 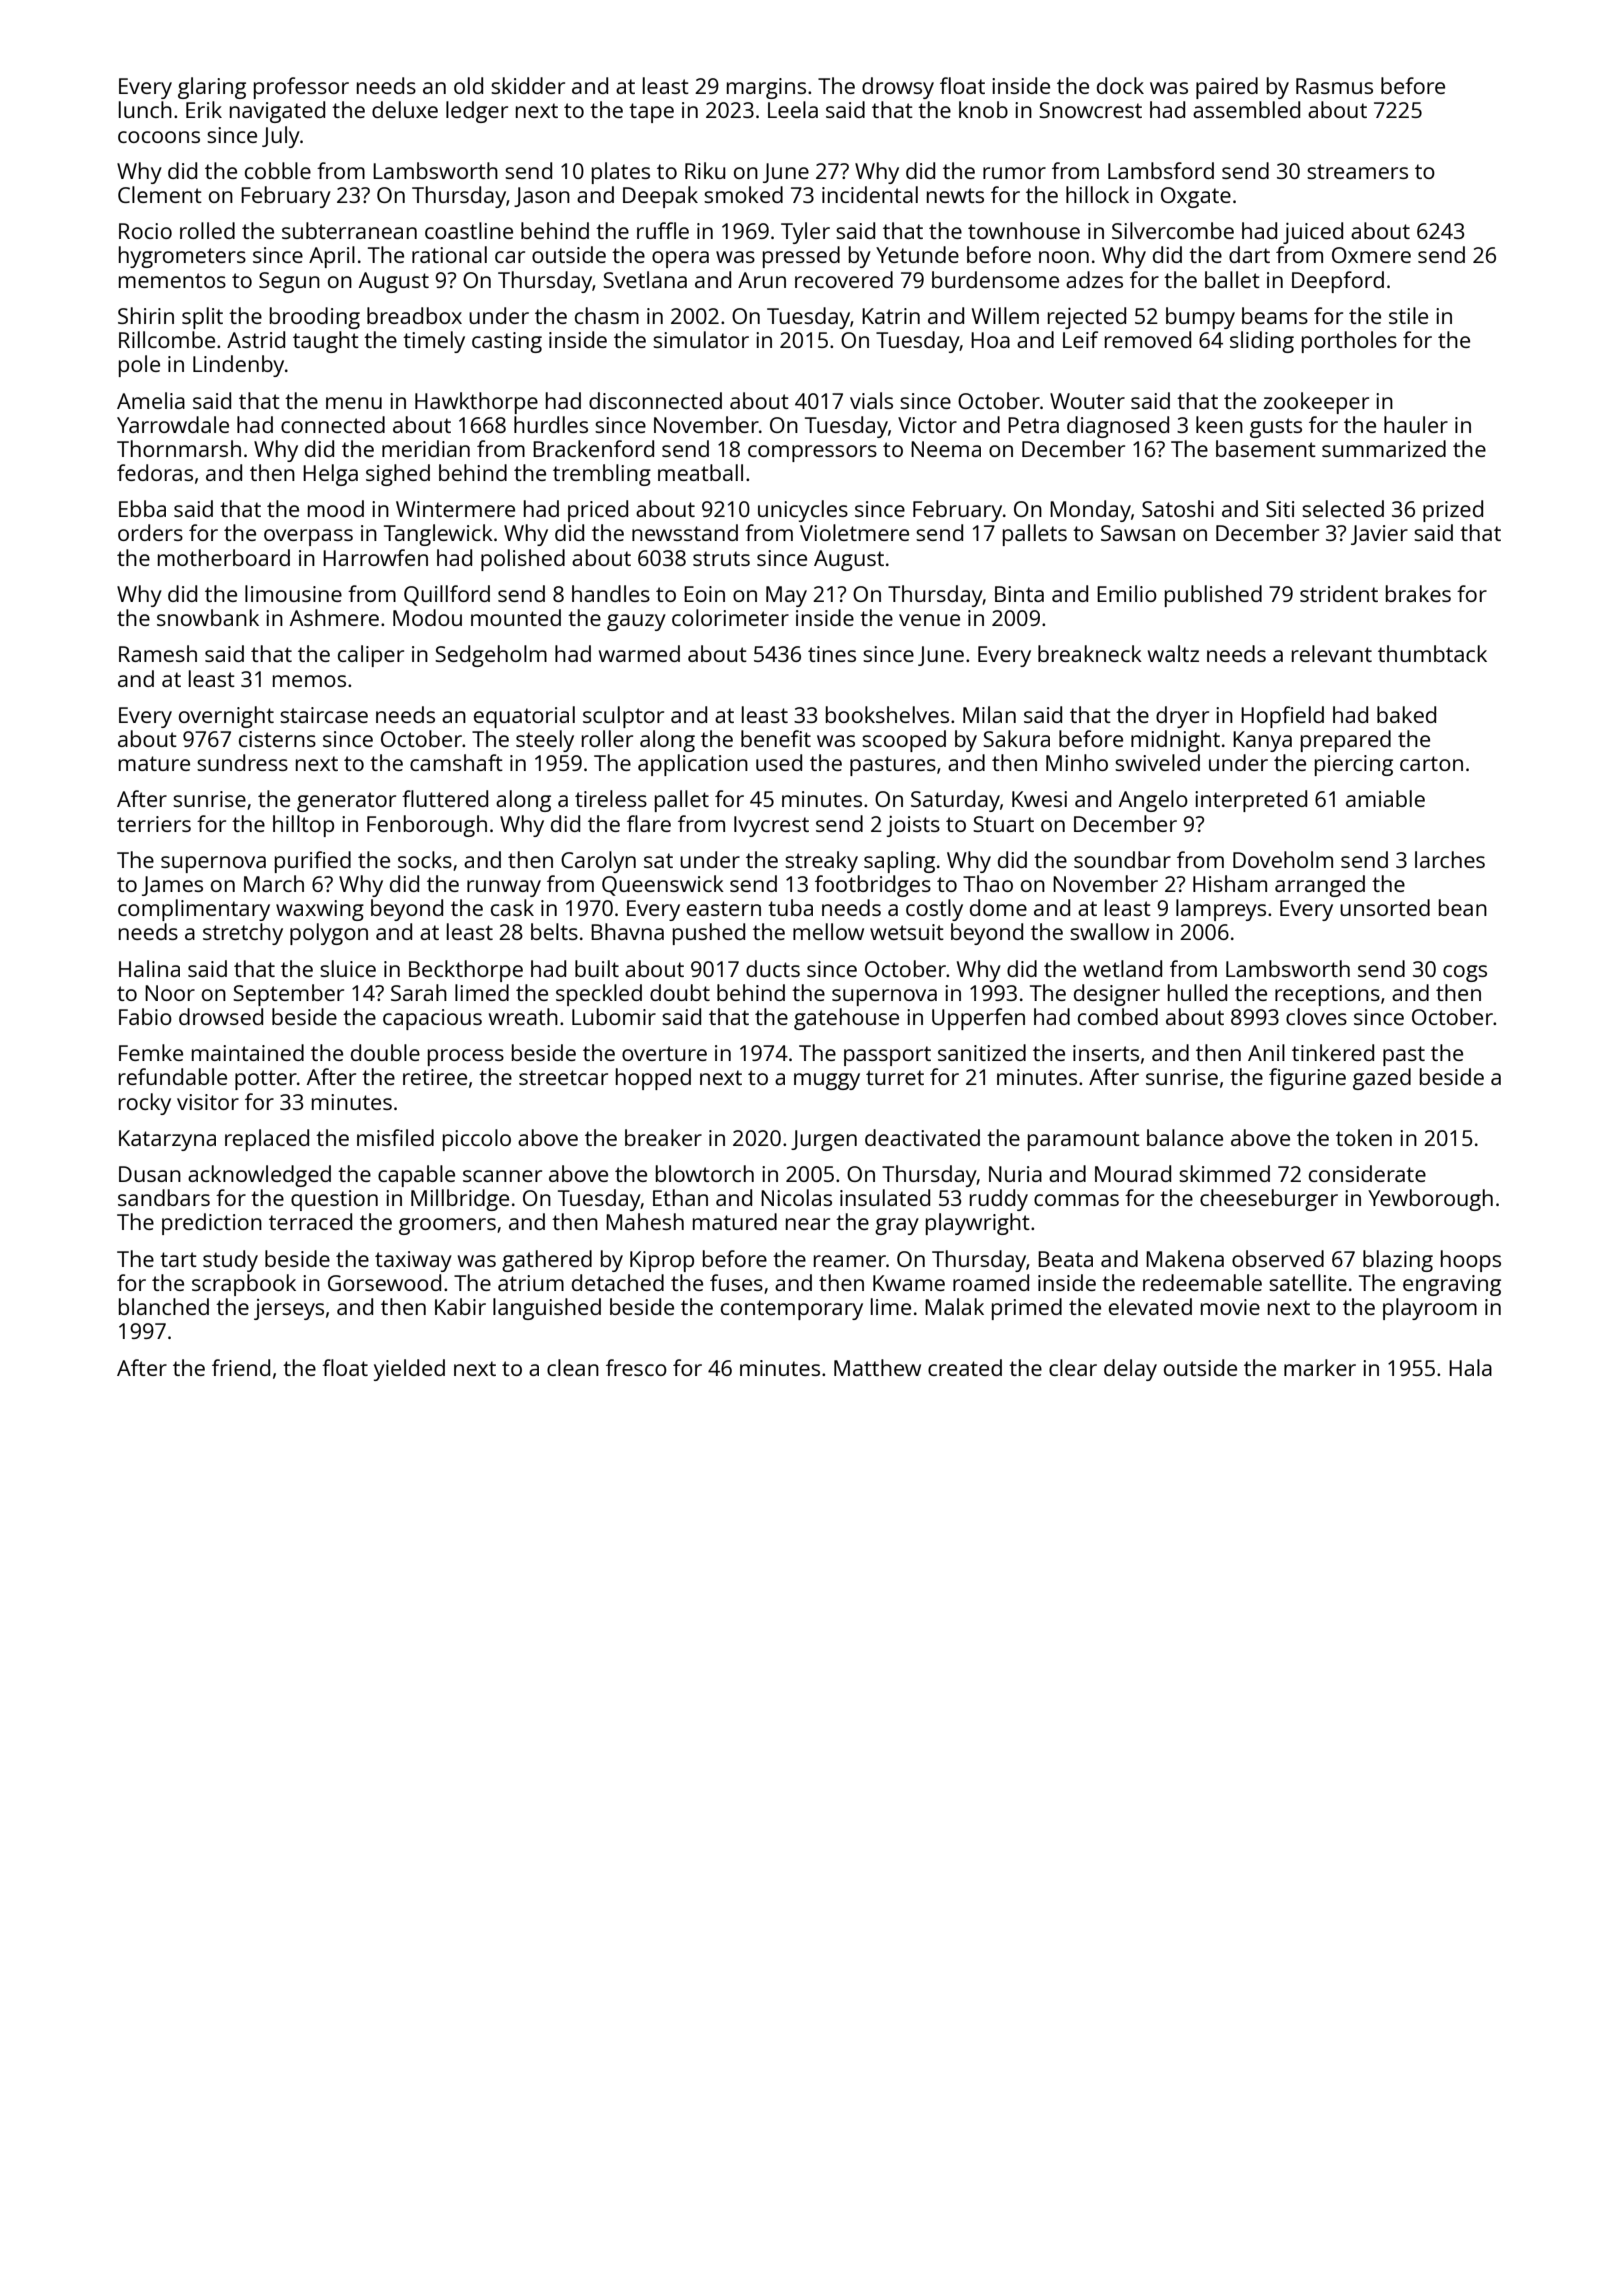 I want to click on hauler, so click(x=1416, y=424).
